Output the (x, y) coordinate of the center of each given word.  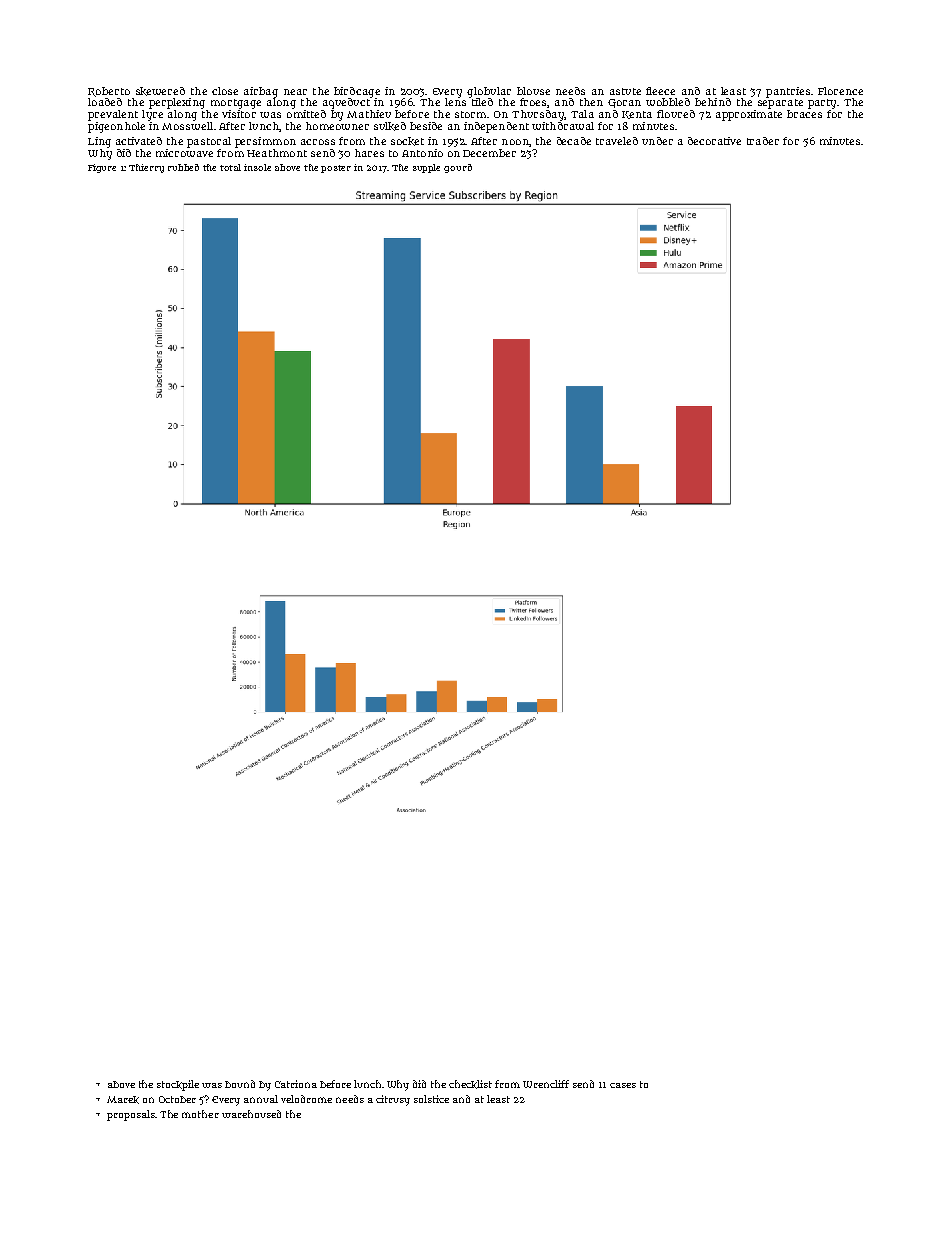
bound (240, 1084)
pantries (788, 92)
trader (763, 141)
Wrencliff (546, 1084)
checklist (470, 1084)
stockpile (178, 1085)
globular (489, 92)
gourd (458, 168)
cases (623, 1085)
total (230, 167)
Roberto (109, 92)
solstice (431, 1099)
